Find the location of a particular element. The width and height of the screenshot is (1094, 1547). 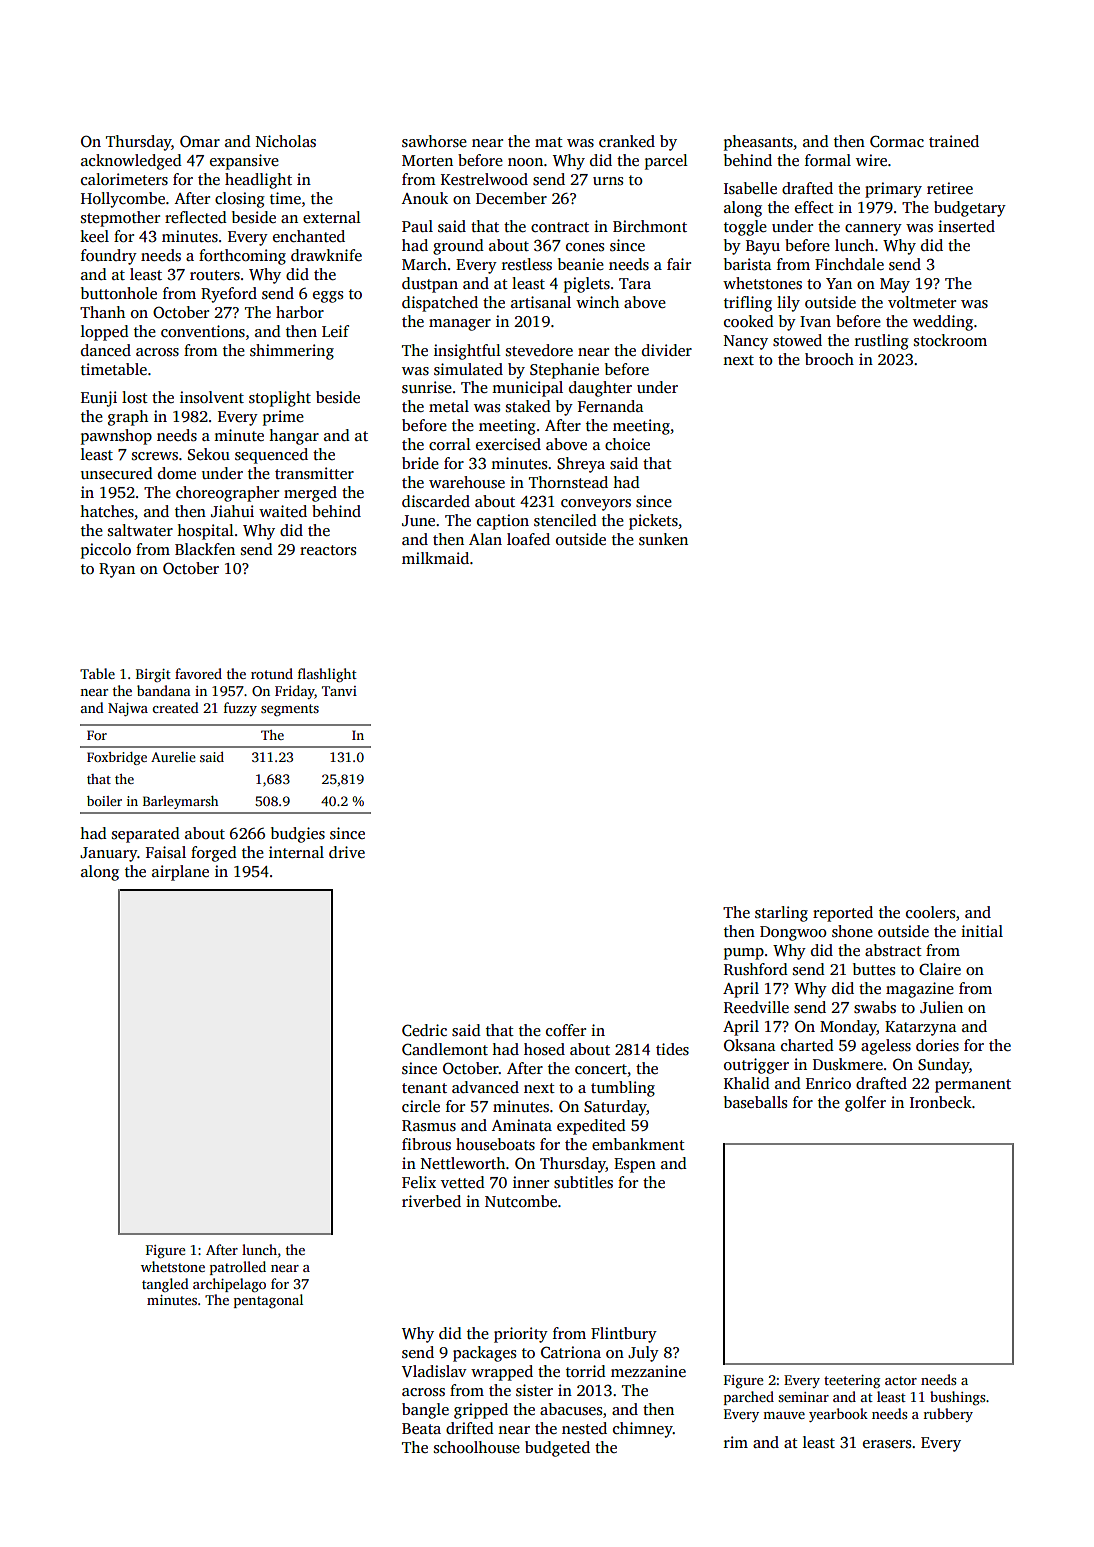

Beata is located at coordinates (421, 1428).
